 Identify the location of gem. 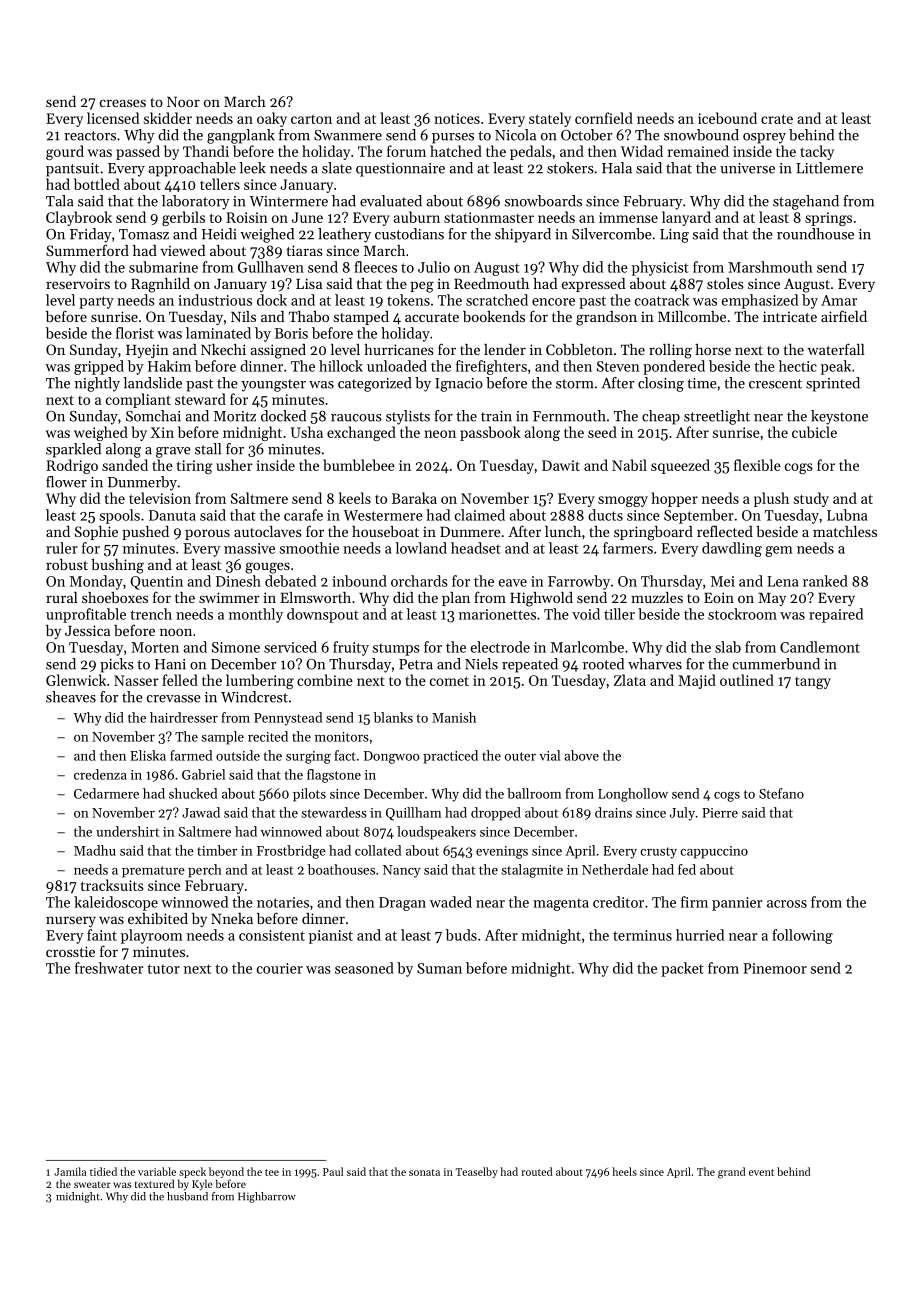
(779, 551).
